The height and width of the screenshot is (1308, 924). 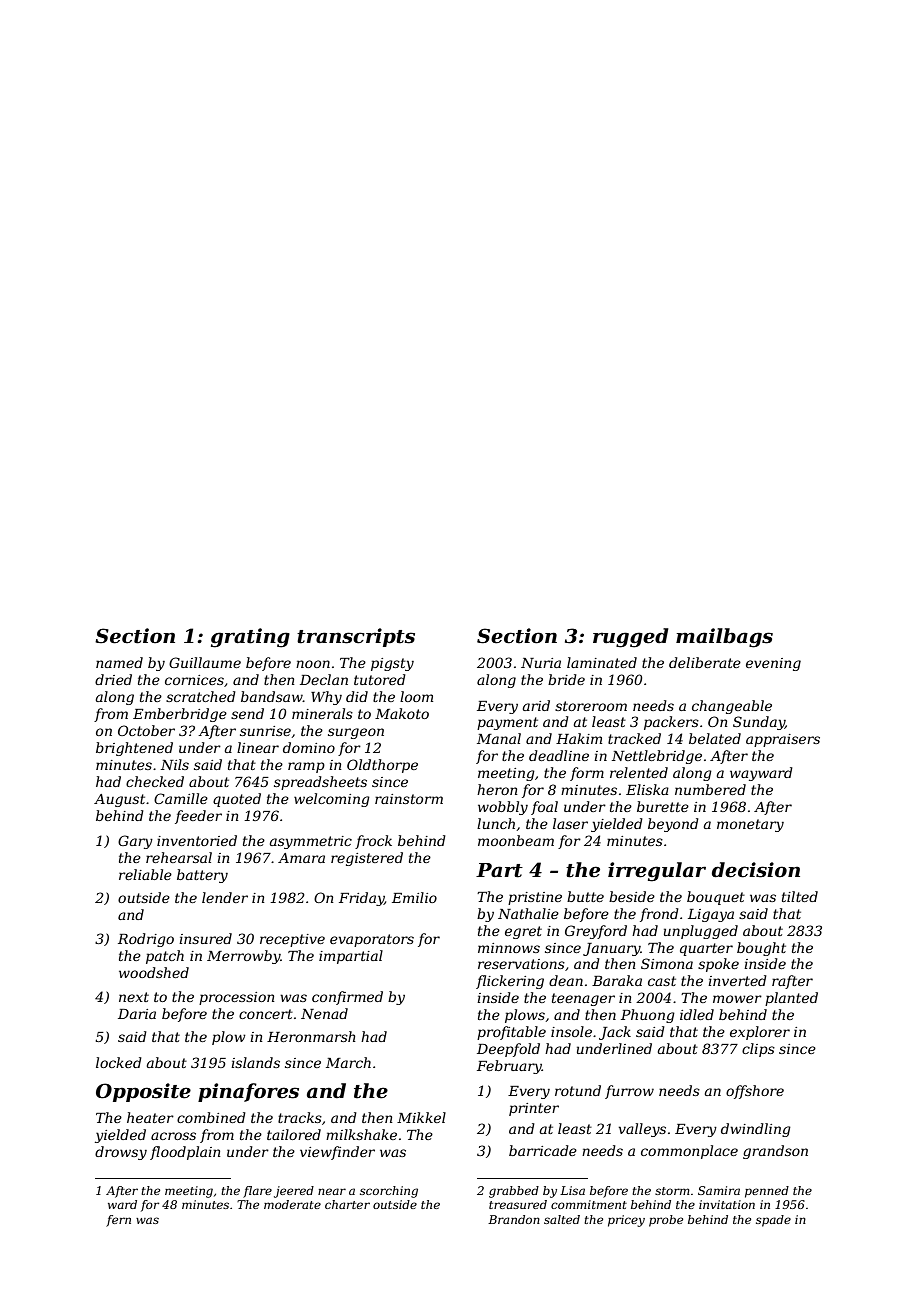 I want to click on monetary, so click(x=750, y=825).
